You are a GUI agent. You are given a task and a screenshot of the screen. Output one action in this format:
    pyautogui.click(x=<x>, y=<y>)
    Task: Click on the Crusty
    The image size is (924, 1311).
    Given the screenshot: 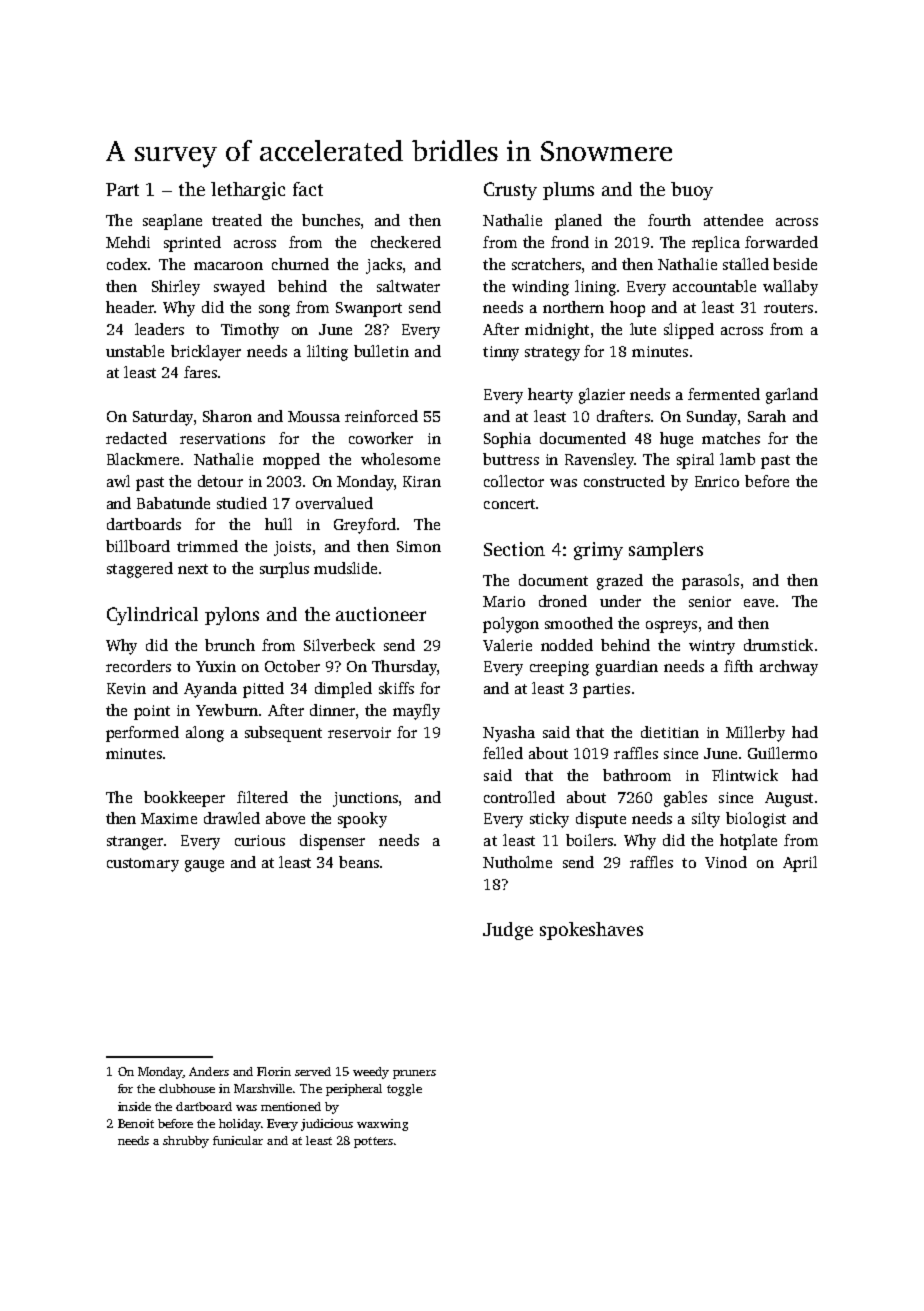 What is the action you would take?
    pyautogui.click(x=510, y=191)
